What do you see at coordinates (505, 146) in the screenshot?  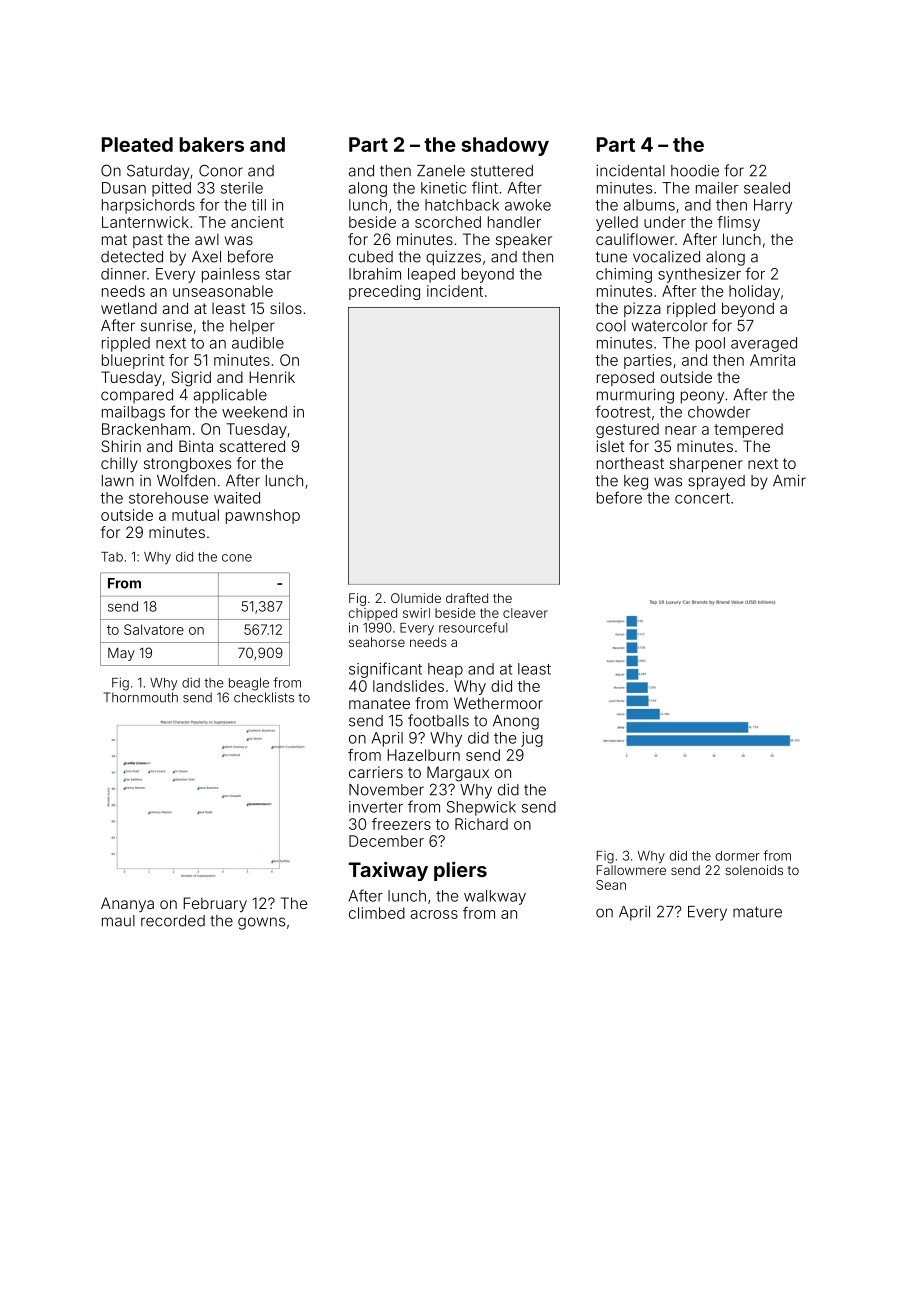 I see `shadowy` at bounding box center [505, 146].
